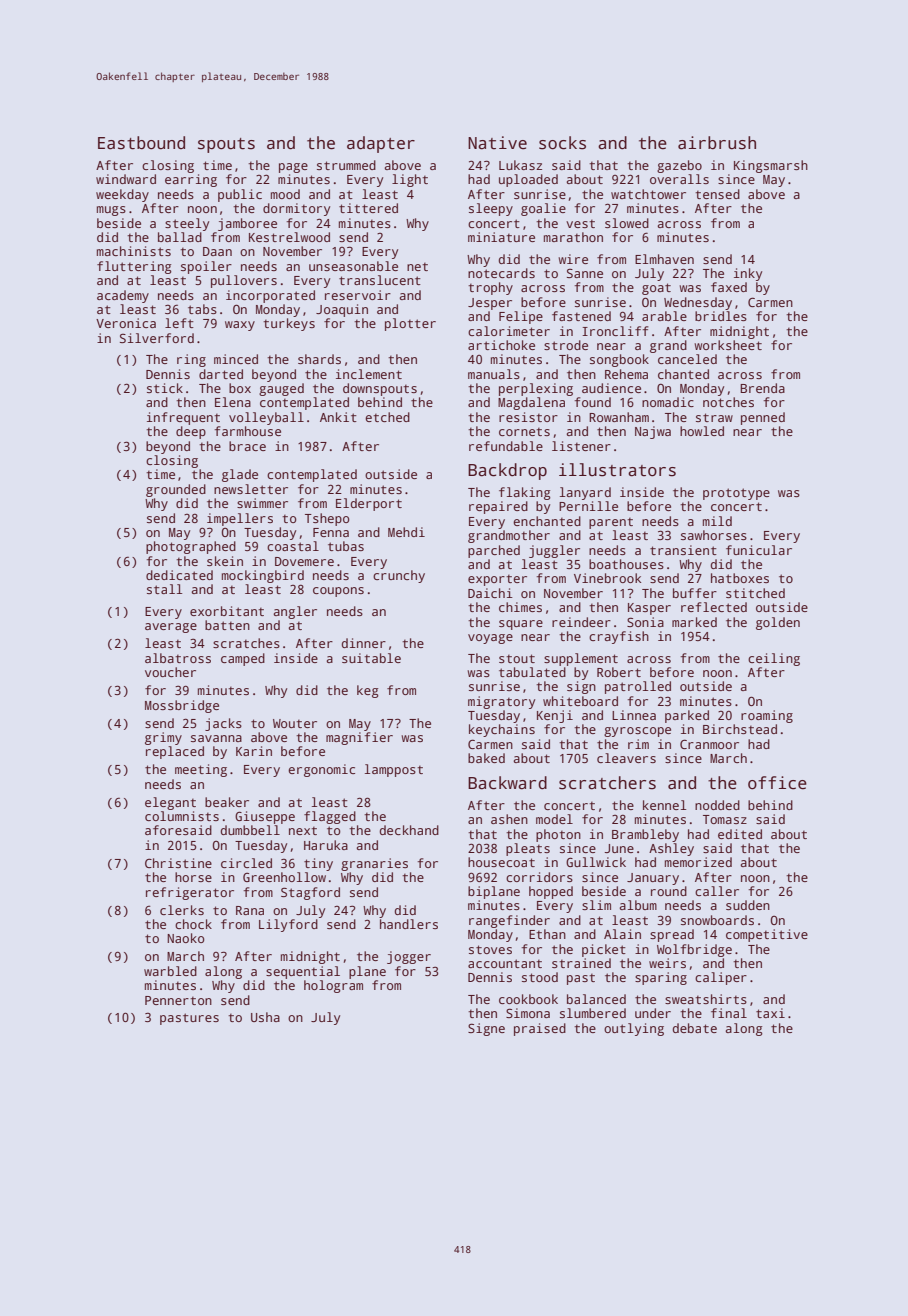 The image size is (908, 1316). I want to click on Usha, so click(265, 1017).
